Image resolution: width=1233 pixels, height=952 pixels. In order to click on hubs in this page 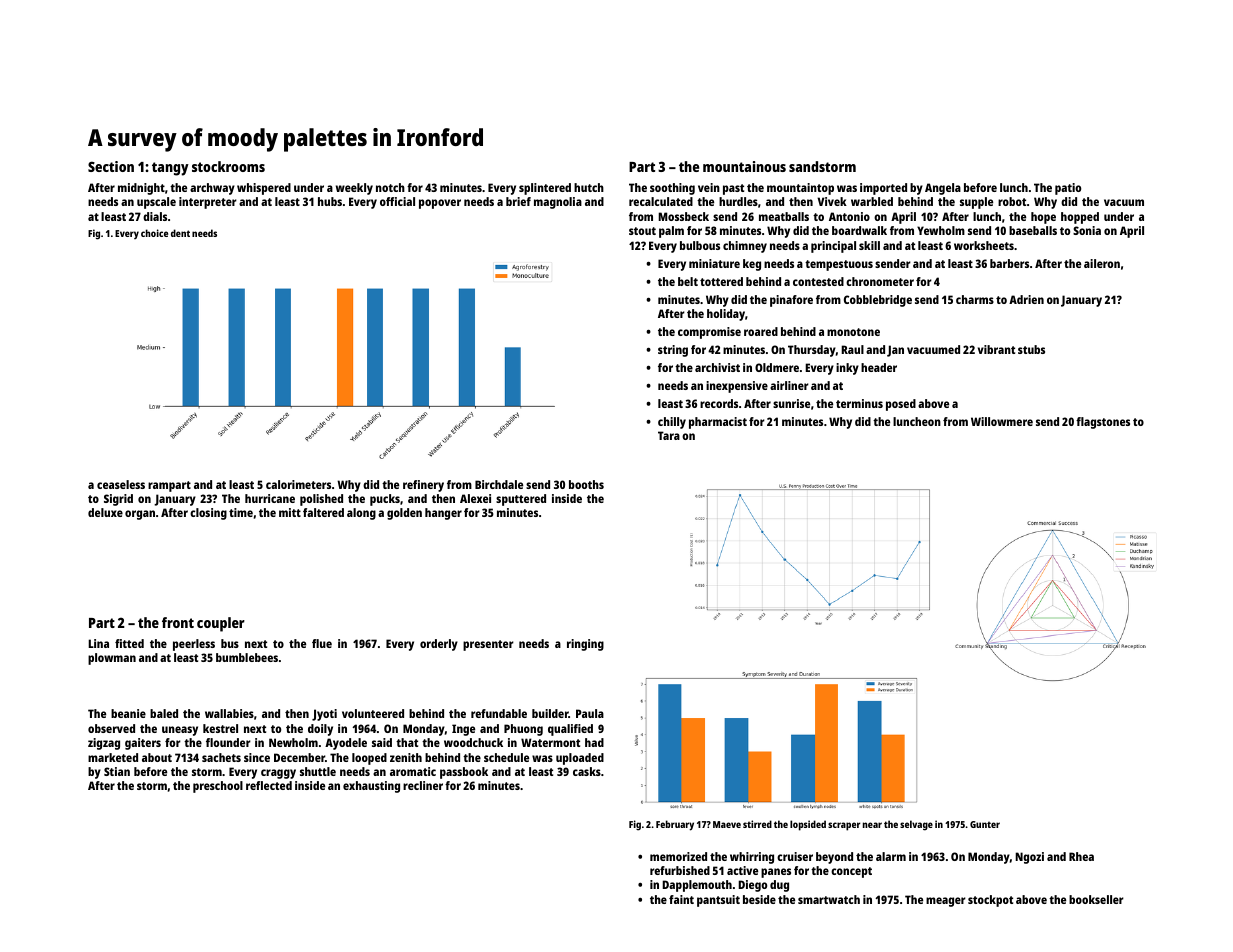, I will do `click(330, 201)`.
